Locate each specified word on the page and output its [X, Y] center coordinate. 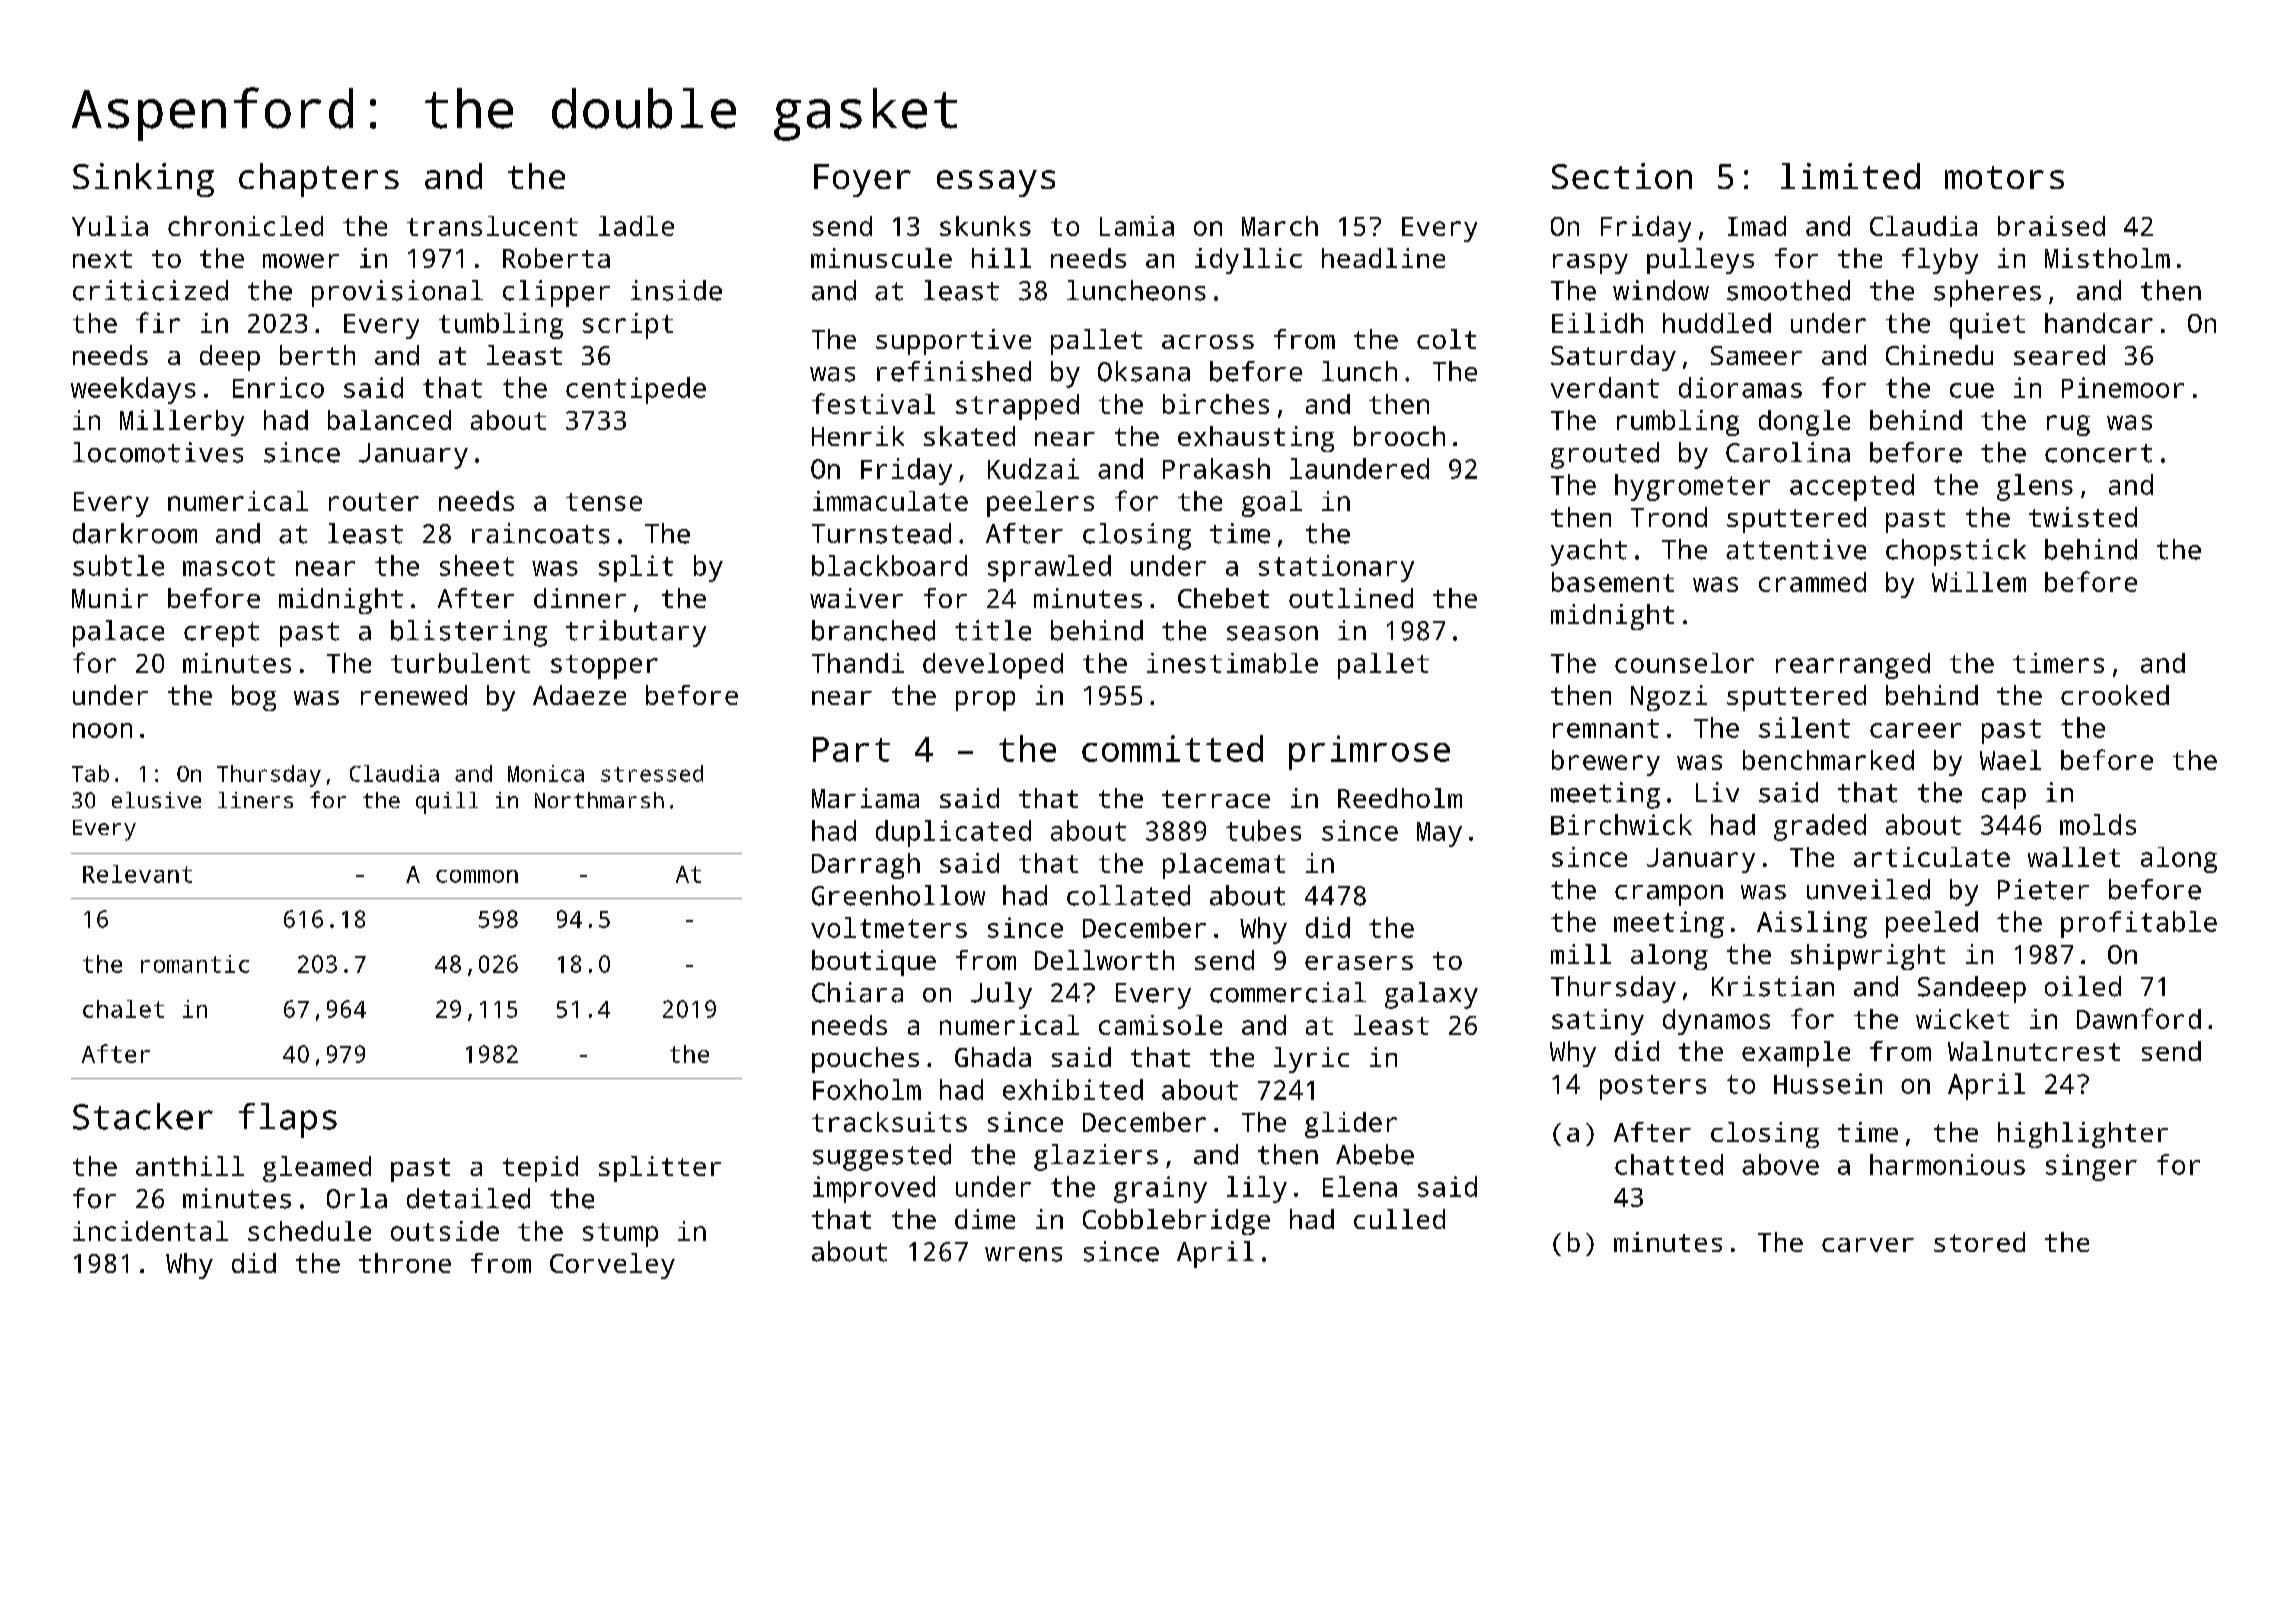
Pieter [2043, 889]
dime [985, 1219]
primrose [1369, 752]
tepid [540, 1169]
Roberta [556, 258]
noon [102, 730]
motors [2004, 177]
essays [996, 183]
